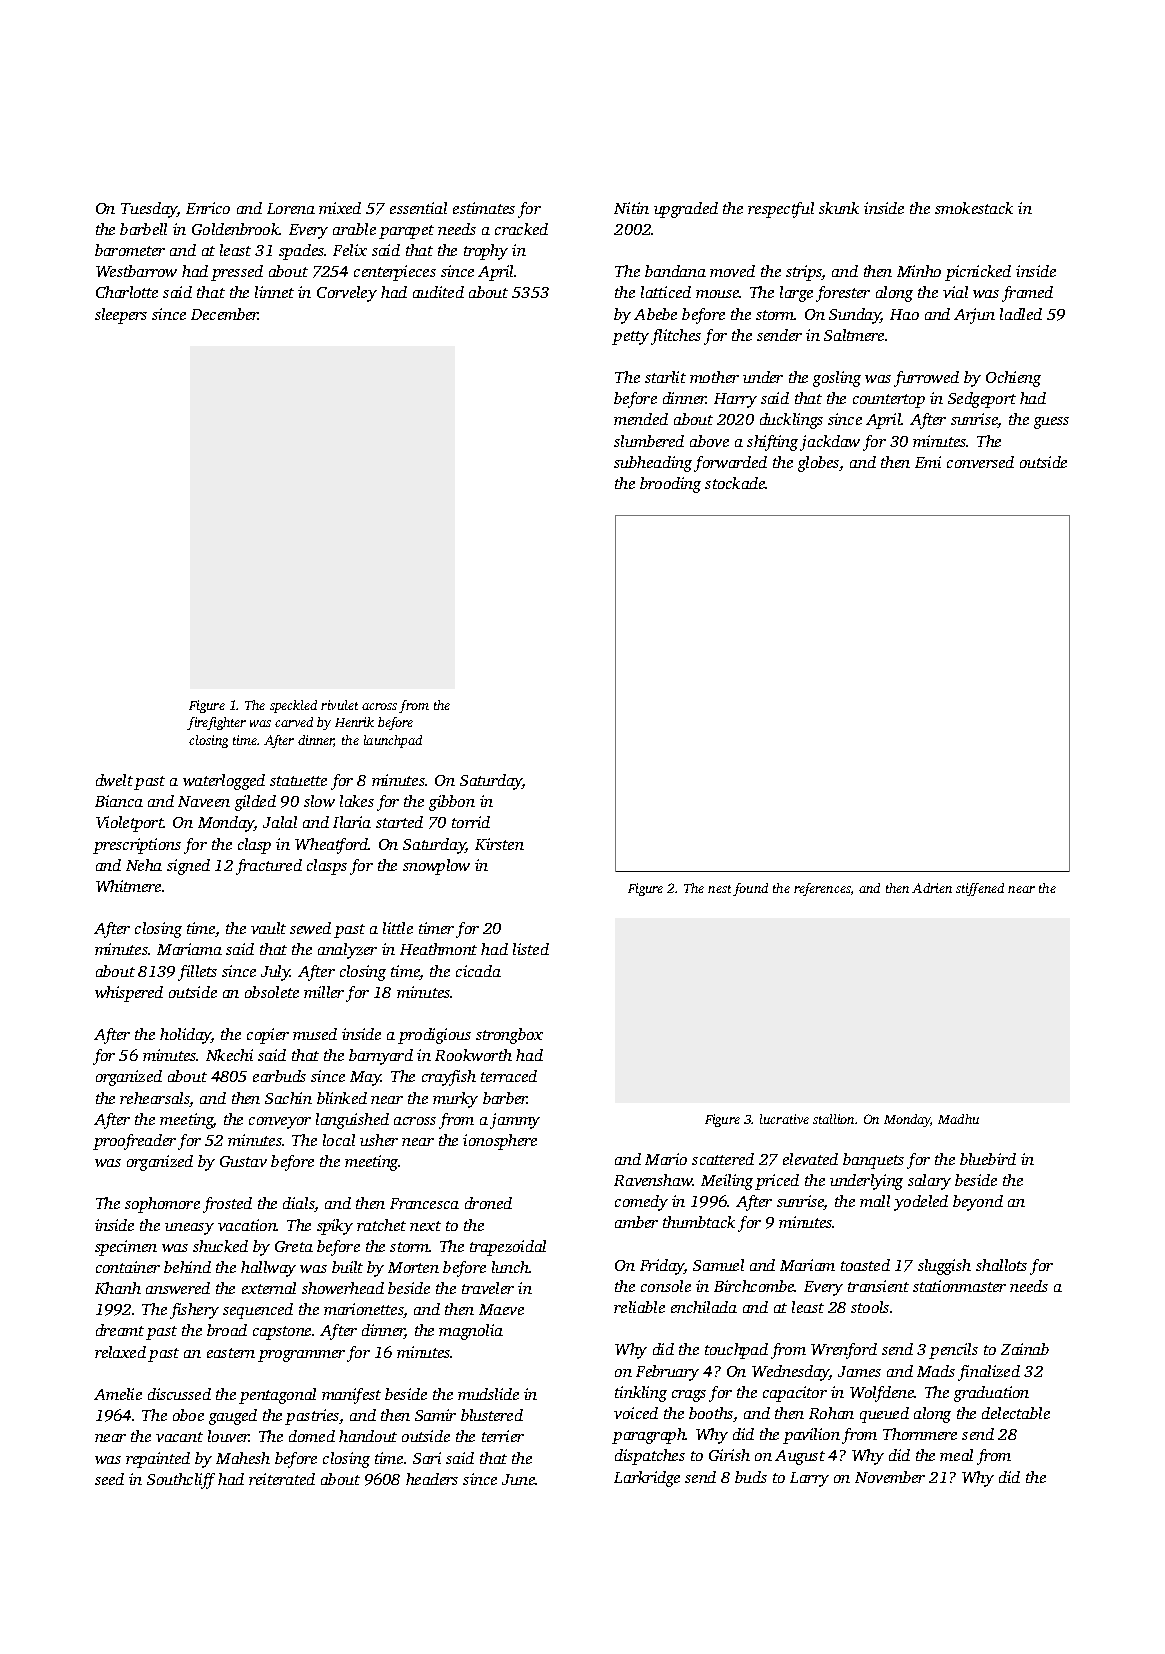  I want to click on headers, so click(432, 1479).
